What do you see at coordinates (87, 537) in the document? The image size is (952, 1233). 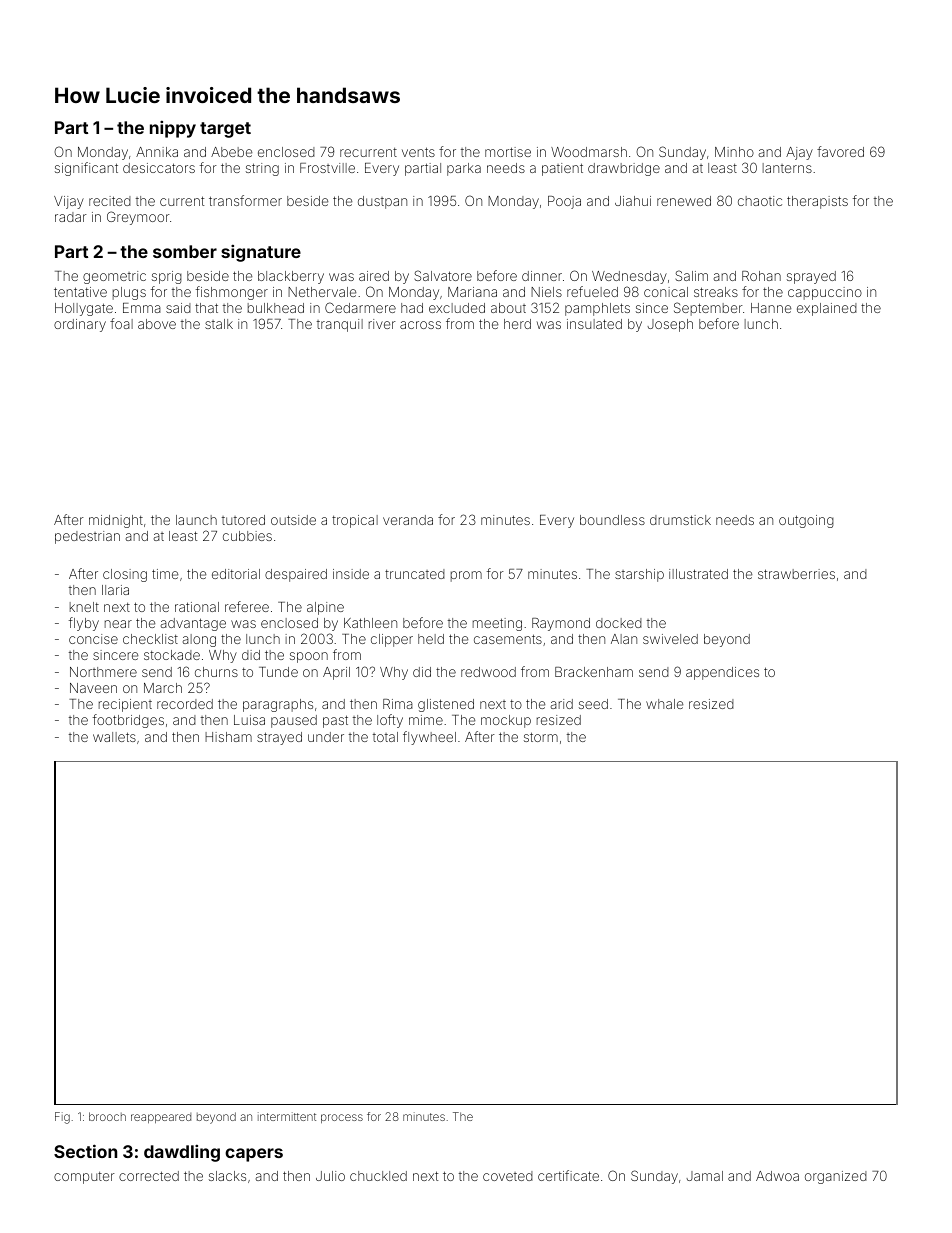 I see `pedestrian` at bounding box center [87, 537].
